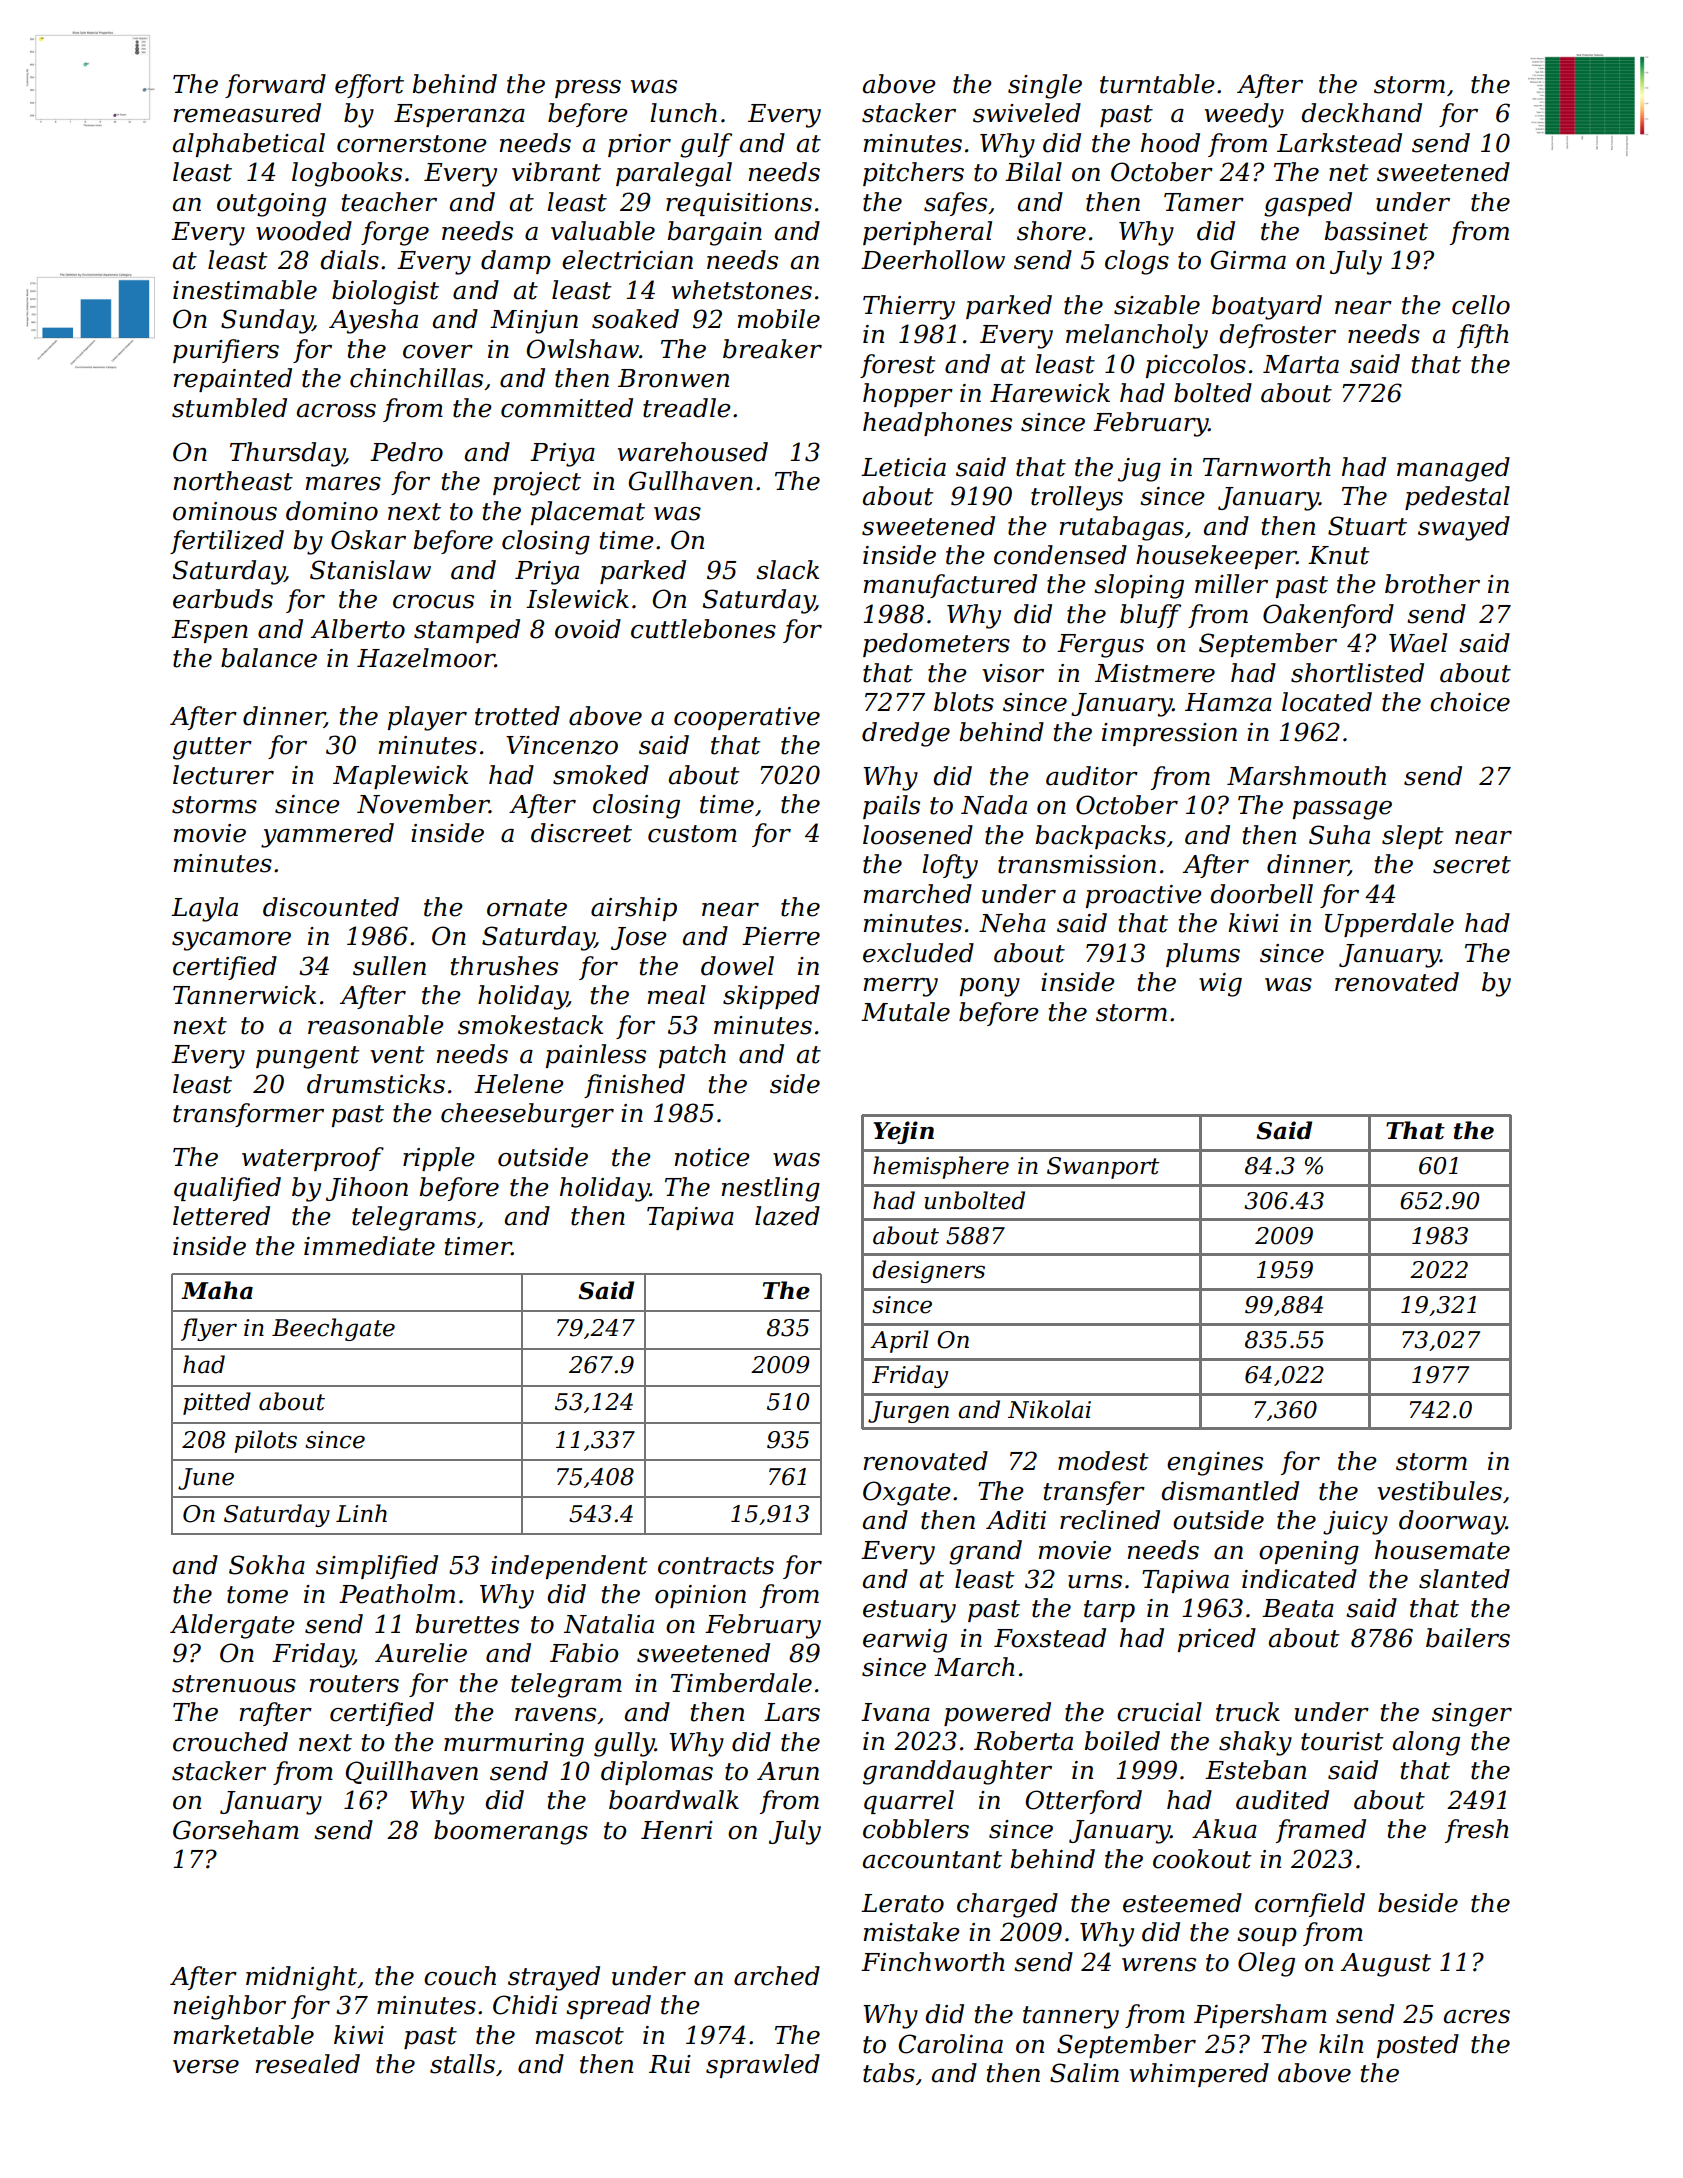 The height and width of the screenshot is (2178, 1683). Describe the element at coordinates (933, 1962) in the screenshot. I see `Finchworth` at that location.
